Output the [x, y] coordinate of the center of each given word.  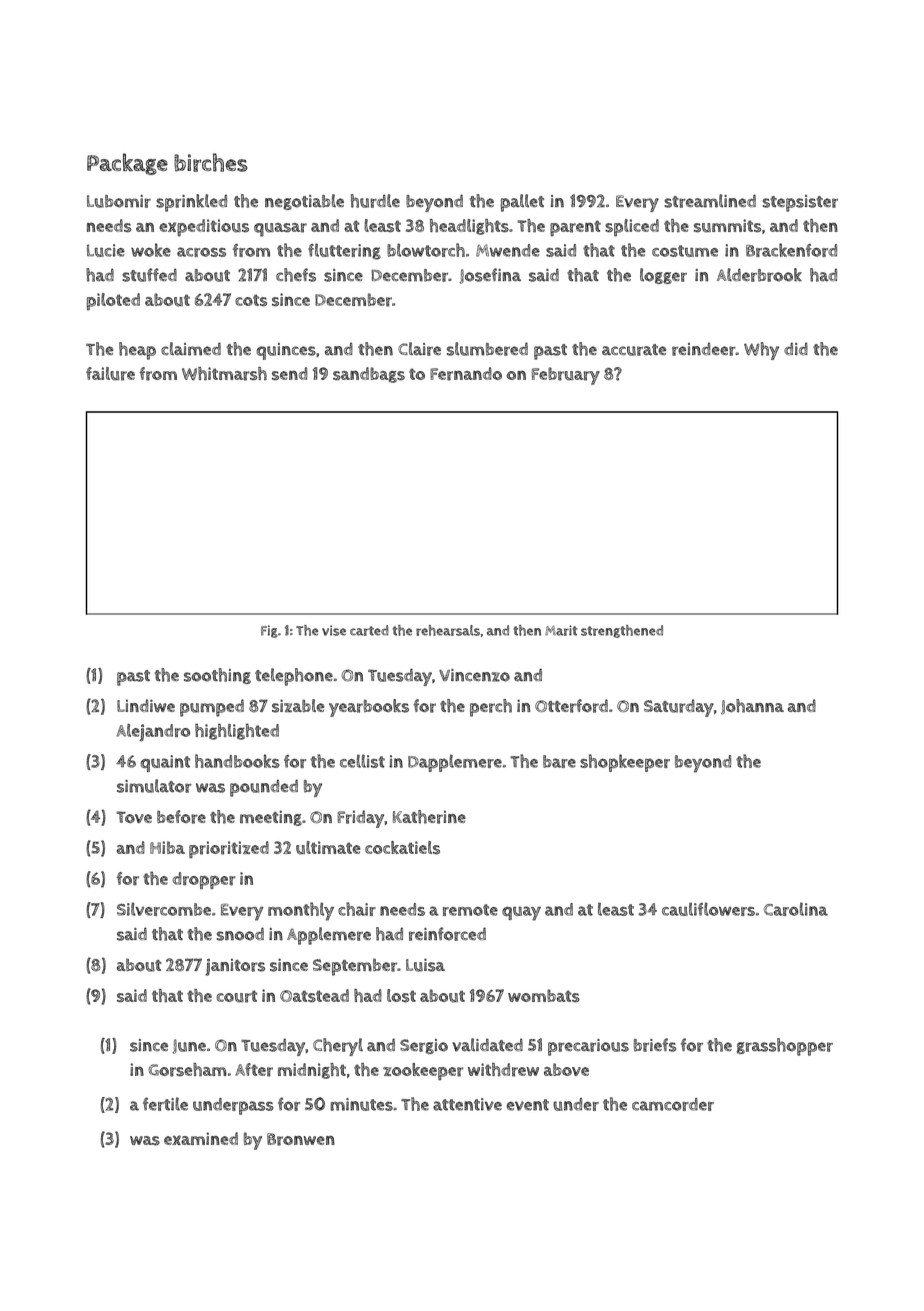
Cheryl [338, 1047]
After [254, 1070]
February [566, 376]
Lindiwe [146, 705]
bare [559, 761]
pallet [522, 203]
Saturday [679, 708]
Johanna [752, 707]
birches [211, 162]
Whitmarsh [224, 374]
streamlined [710, 201]
